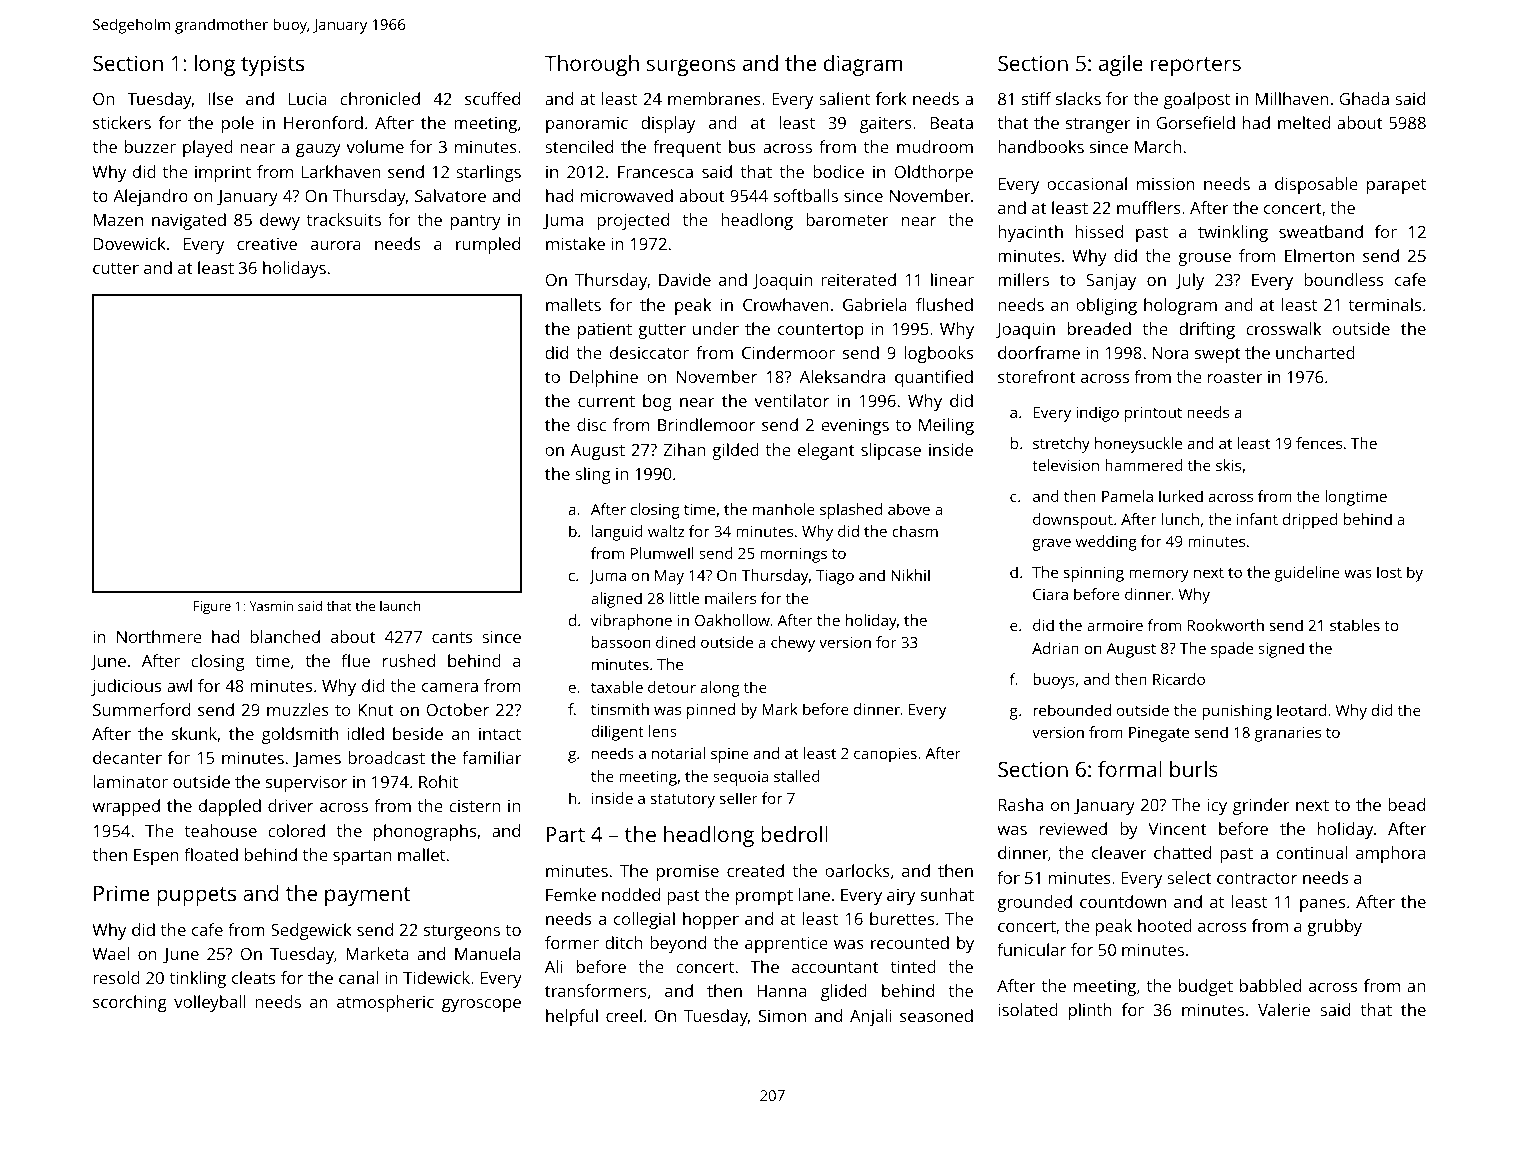 The width and height of the page is (1519, 1174). What do you see at coordinates (863, 65) in the page?
I see `diagram` at bounding box center [863, 65].
